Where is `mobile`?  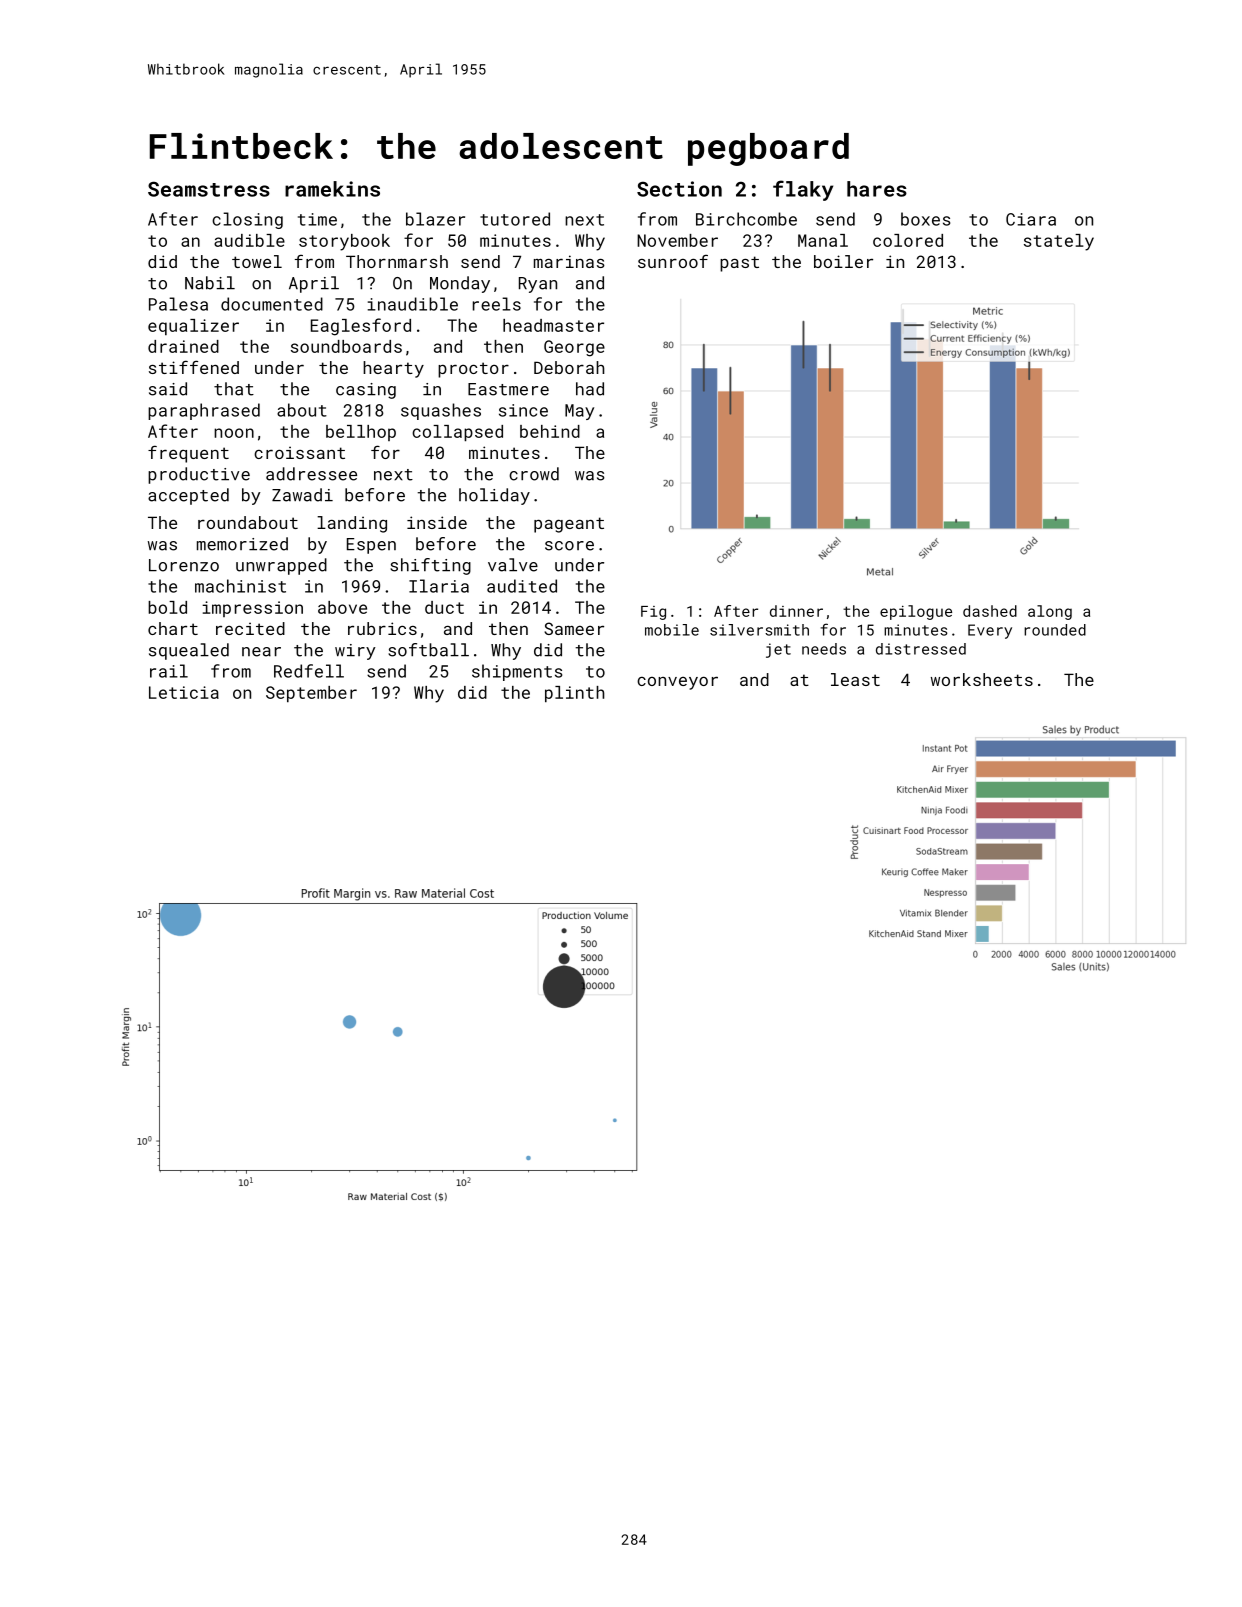 mobile is located at coordinates (672, 630).
